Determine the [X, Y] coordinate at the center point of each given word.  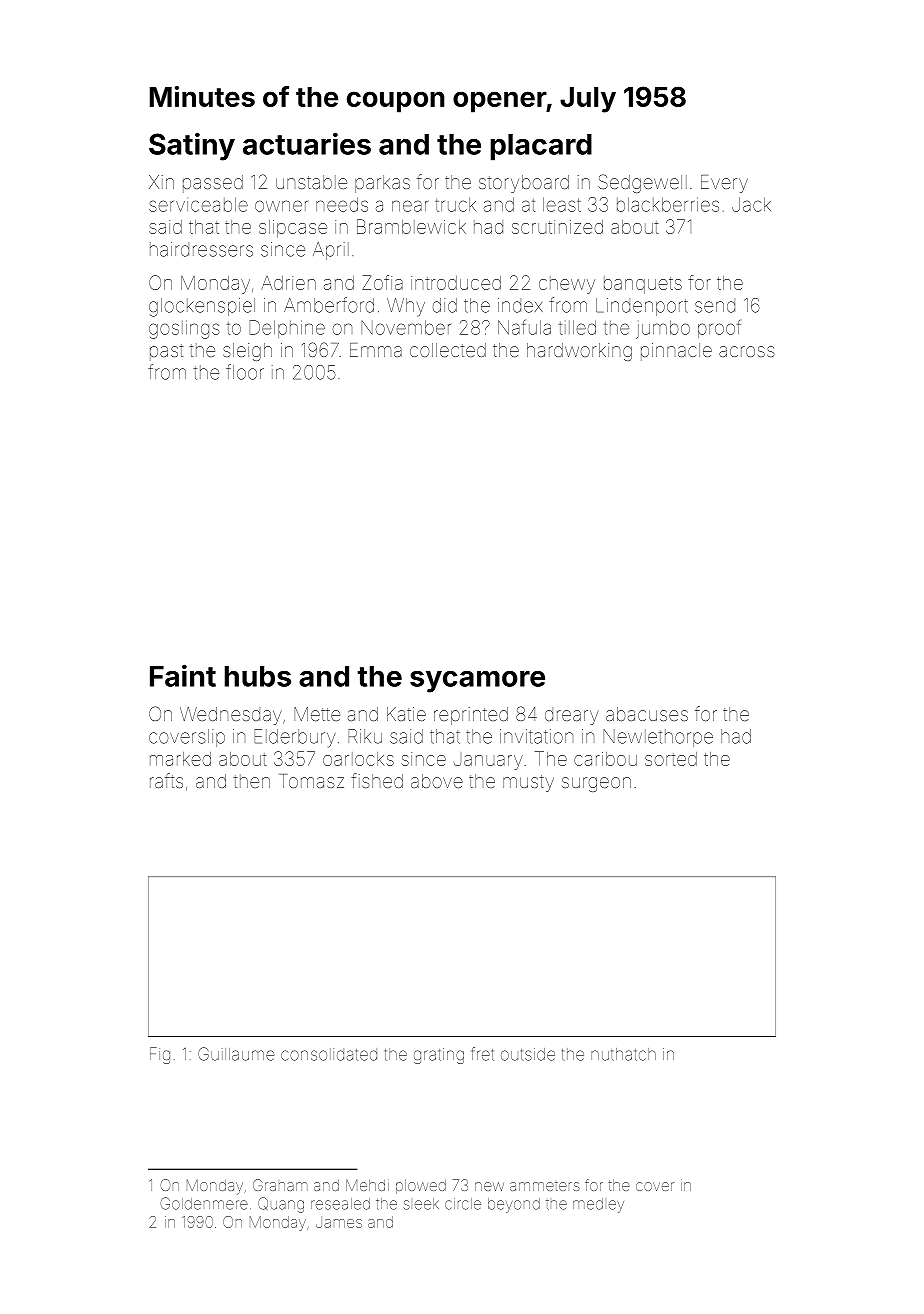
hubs [258, 676]
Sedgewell [642, 183]
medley [598, 1205]
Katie [406, 714]
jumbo [663, 329]
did [445, 305]
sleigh [247, 352]
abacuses [647, 714]
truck [455, 204]
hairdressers [201, 249]
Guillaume [236, 1054]
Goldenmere [204, 1203]
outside [528, 1054]
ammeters [545, 1186]
